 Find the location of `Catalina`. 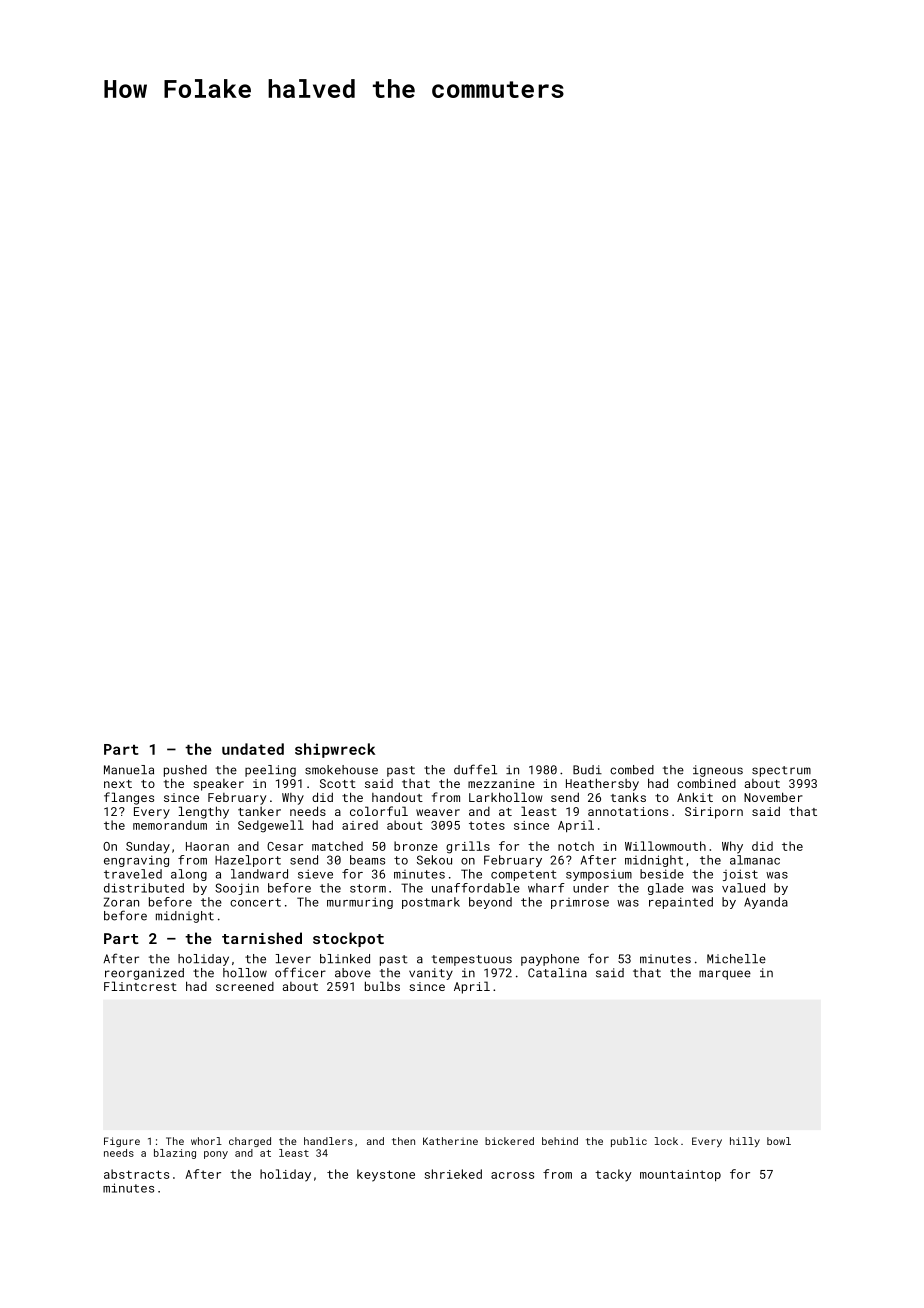

Catalina is located at coordinates (557, 973).
